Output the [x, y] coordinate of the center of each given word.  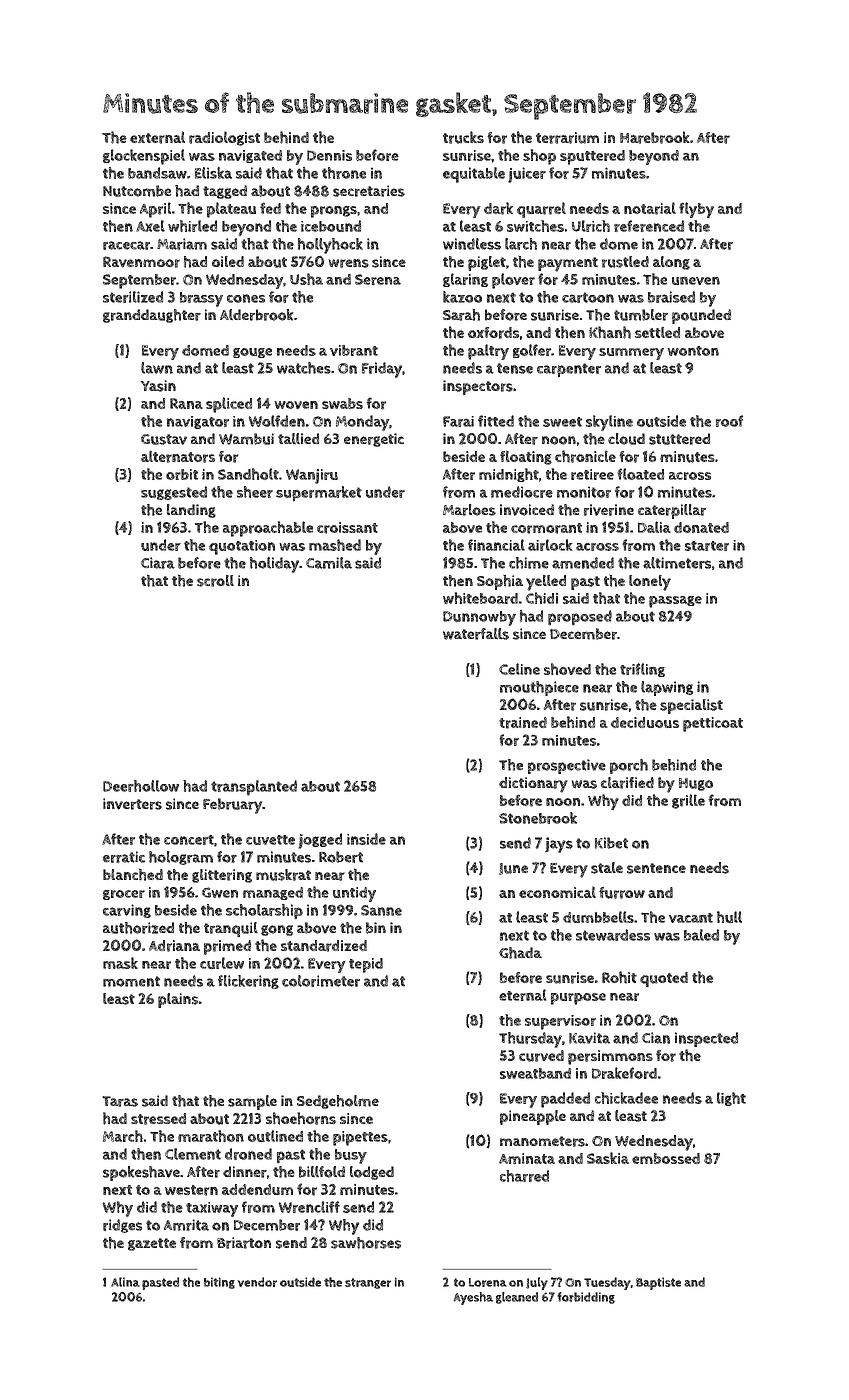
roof [729, 421]
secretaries [369, 191]
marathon [211, 1136]
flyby [696, 210]
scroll [215, 581]
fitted [496, 421]
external [157, 137]
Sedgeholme [338, 1102]
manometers [542, 1141]
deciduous [645, 722]
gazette [152, 1244]
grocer [124, 895]
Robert [341, 857]
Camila [329, 563]
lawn [157, 368]
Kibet [611, 843]
